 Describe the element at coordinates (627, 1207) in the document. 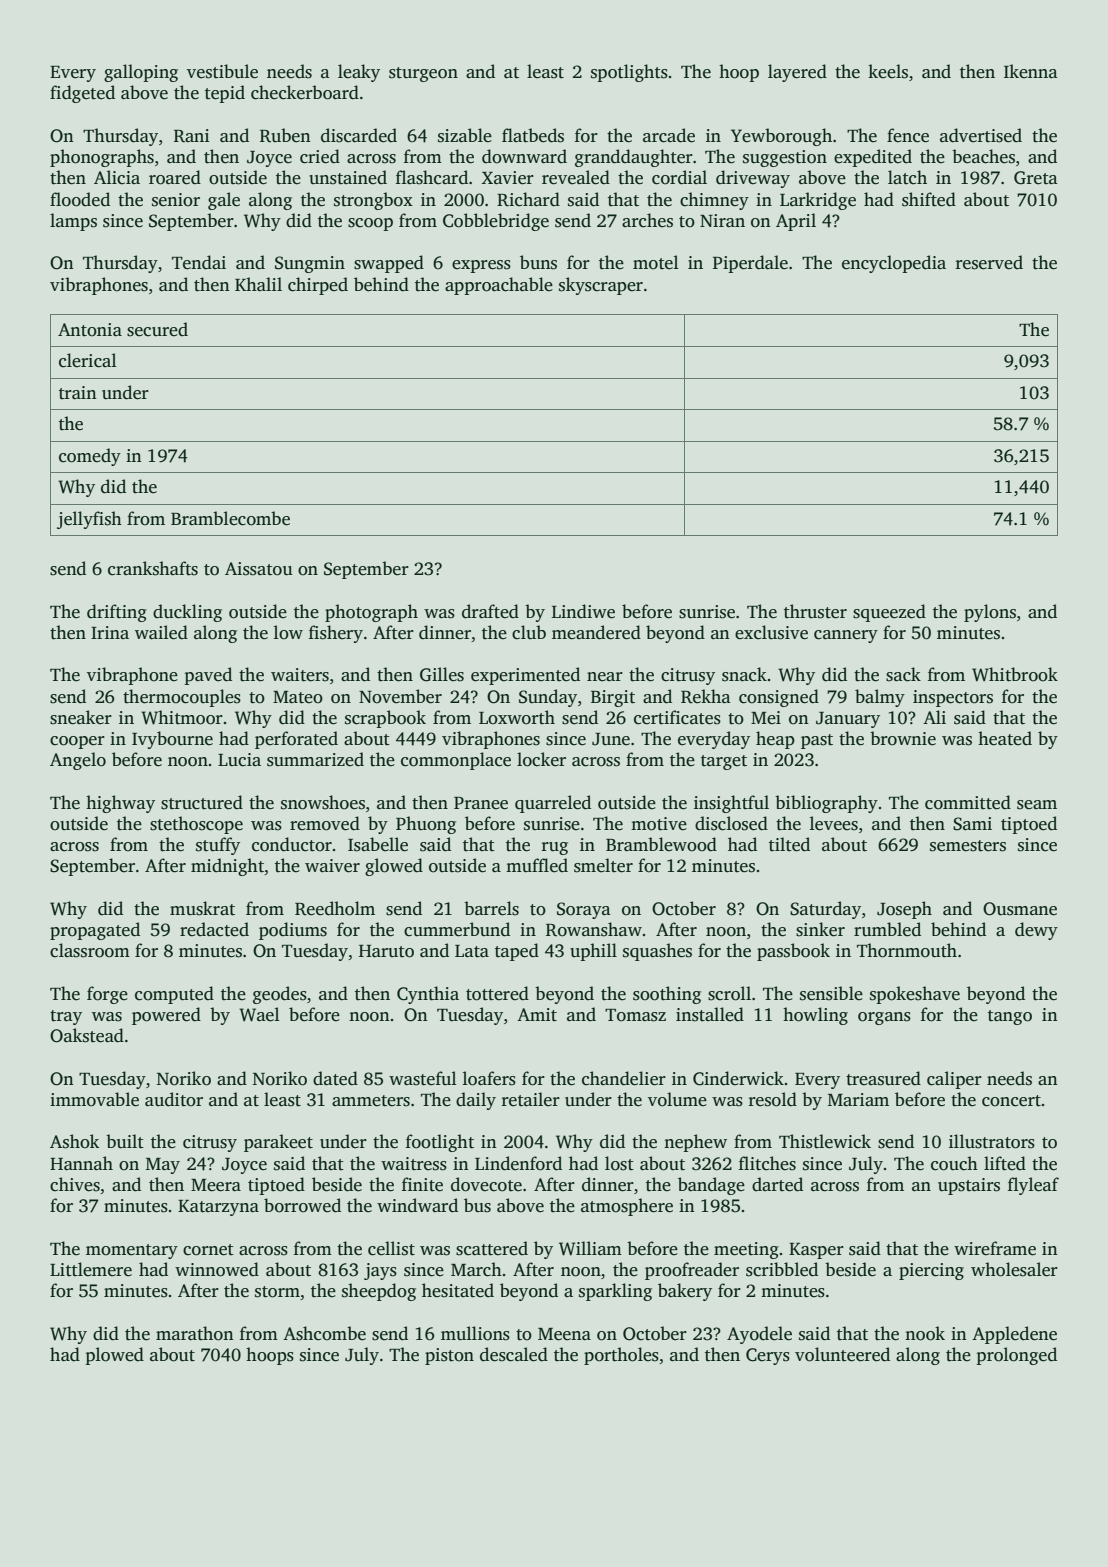

I see `atmosphere` at that location.
